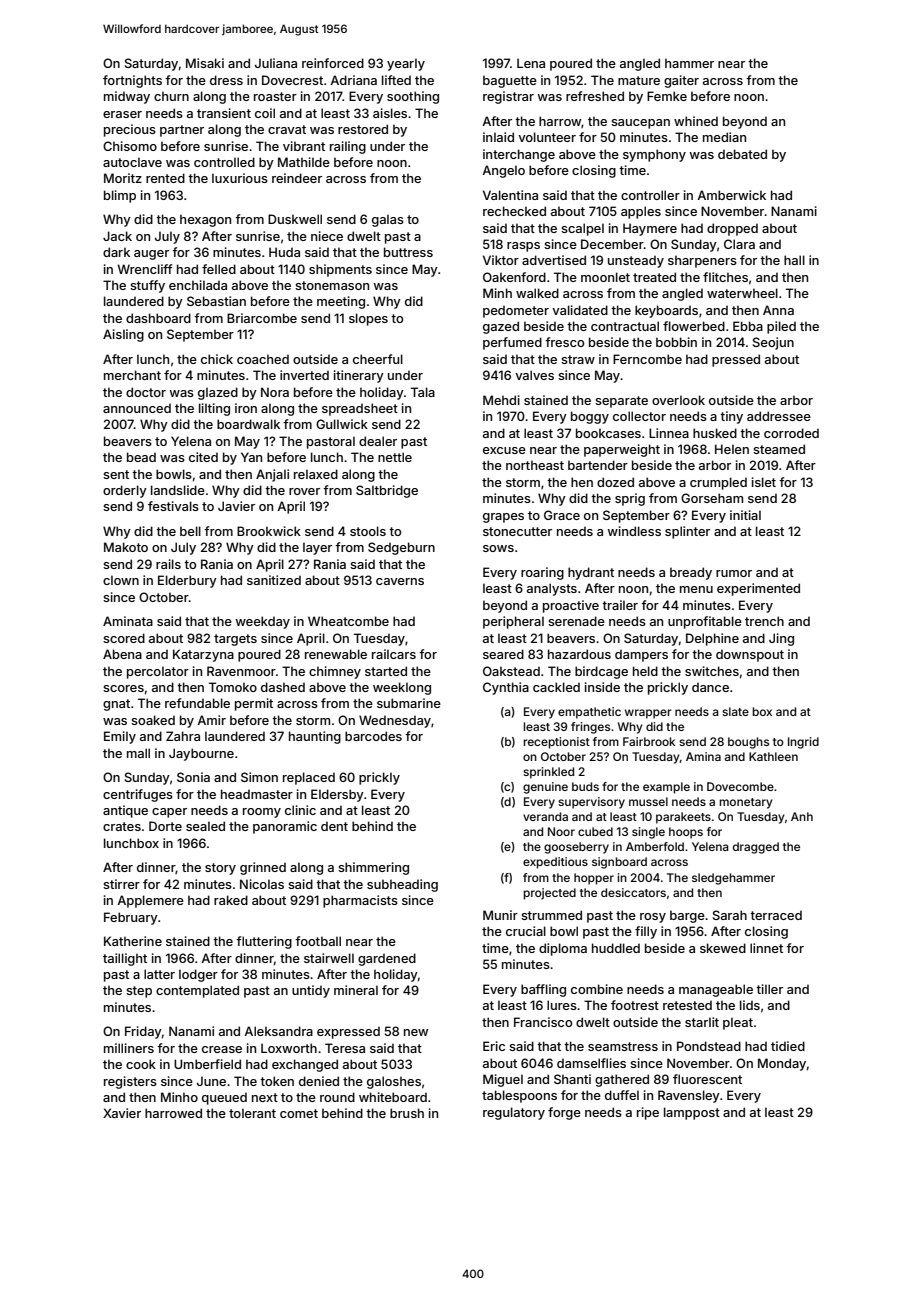  I want to click on stirrer, so click(121, 884).
